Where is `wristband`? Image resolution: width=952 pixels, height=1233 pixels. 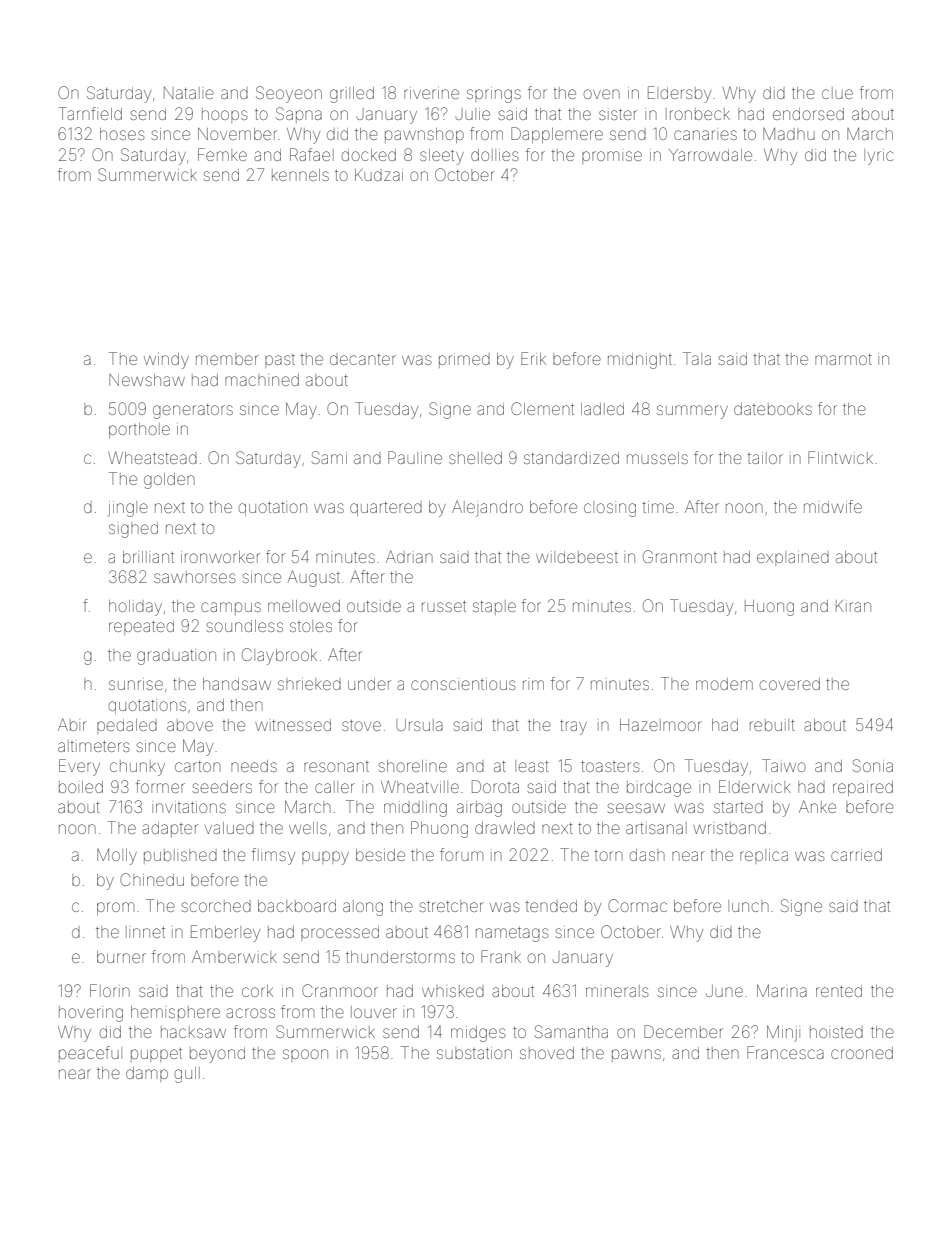 wristband is located at coordinates (729, 828).
